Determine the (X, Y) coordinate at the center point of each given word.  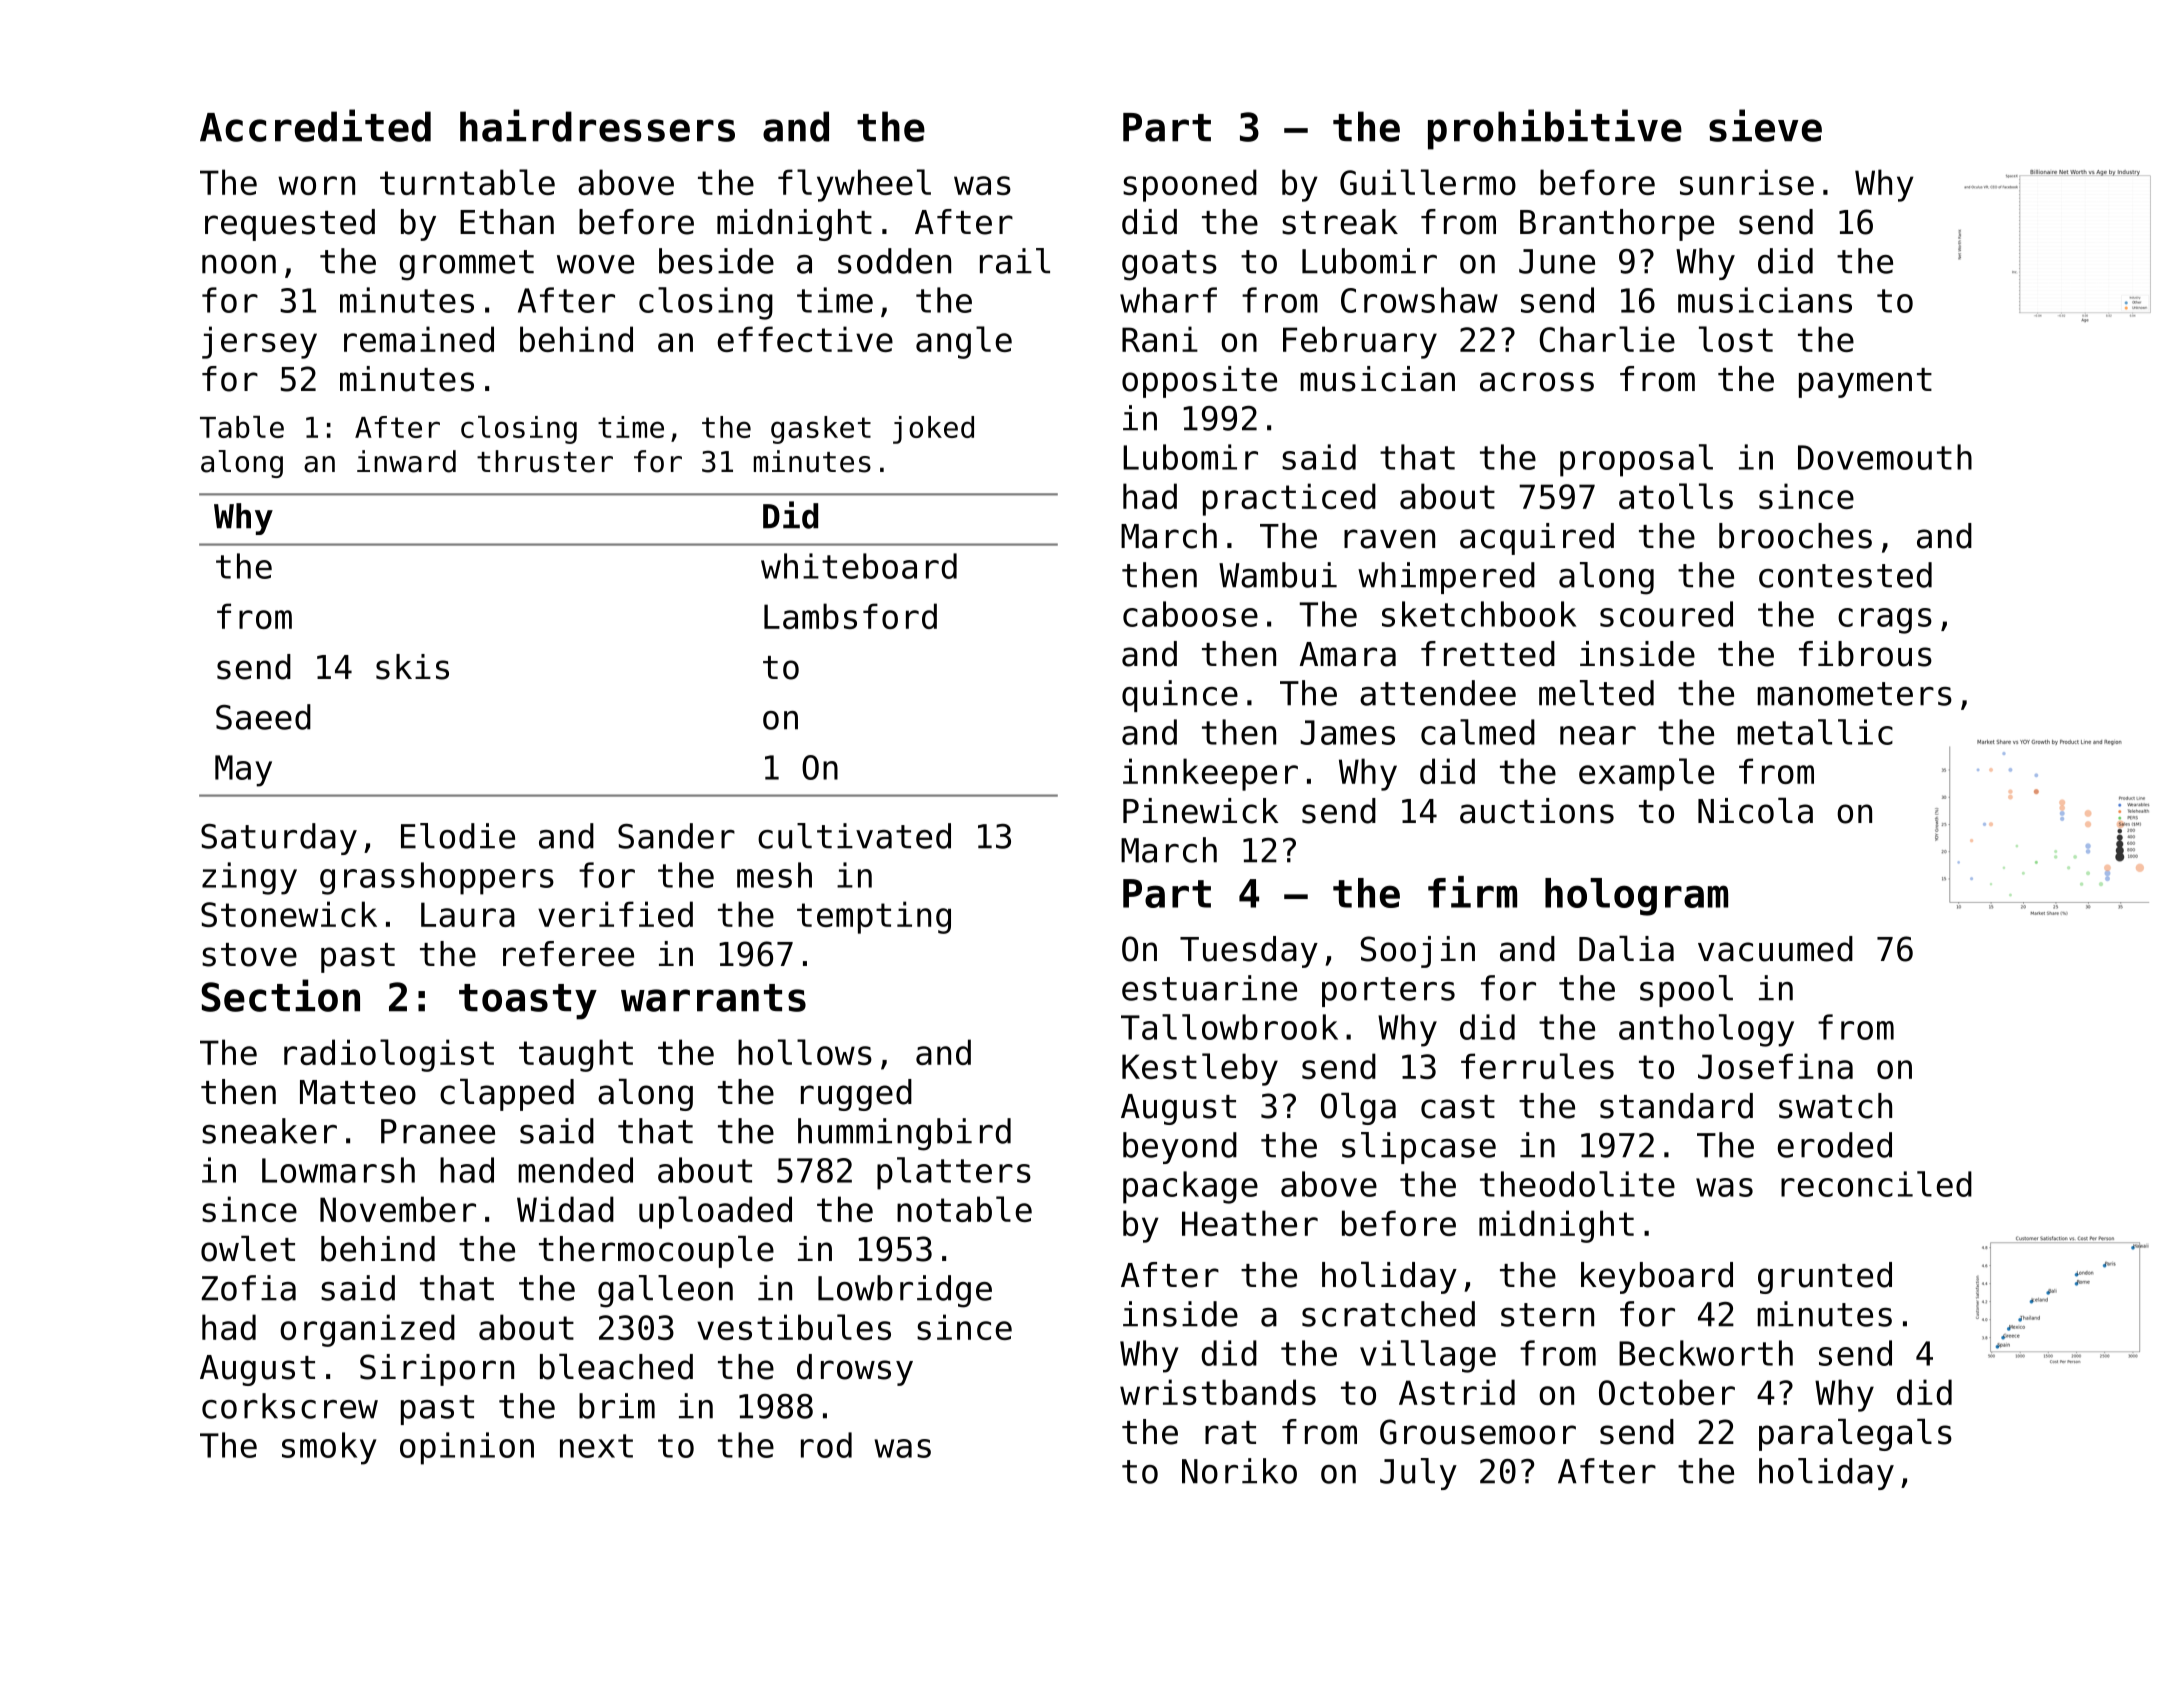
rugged (856, 1095)
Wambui (1278, 575)
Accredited (315, 125)
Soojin (1418, 952)
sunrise (1747, 182)
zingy (249, 878)
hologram (1636, 897)
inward (406, 461)
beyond (1180, 1148)
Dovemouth (1885, 457)
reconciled (1876, 1184)
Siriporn (437, 1370)
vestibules (794, 1327)
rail (1015, 261)
